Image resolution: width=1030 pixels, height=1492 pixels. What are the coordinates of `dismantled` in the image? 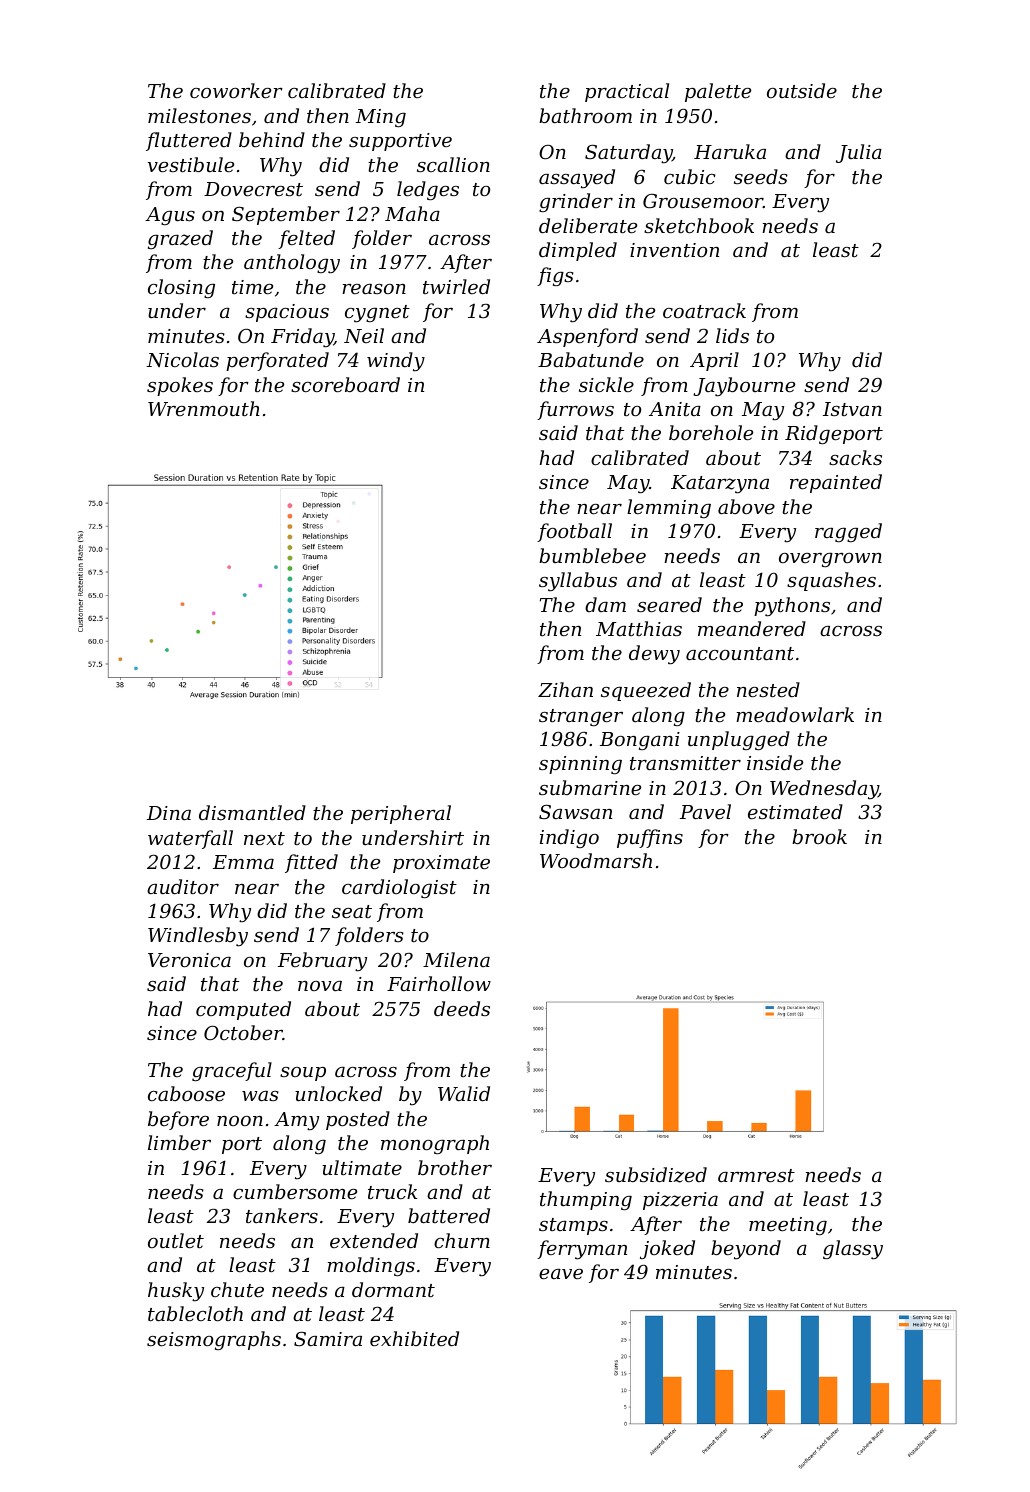 It's located at (252, 812).
